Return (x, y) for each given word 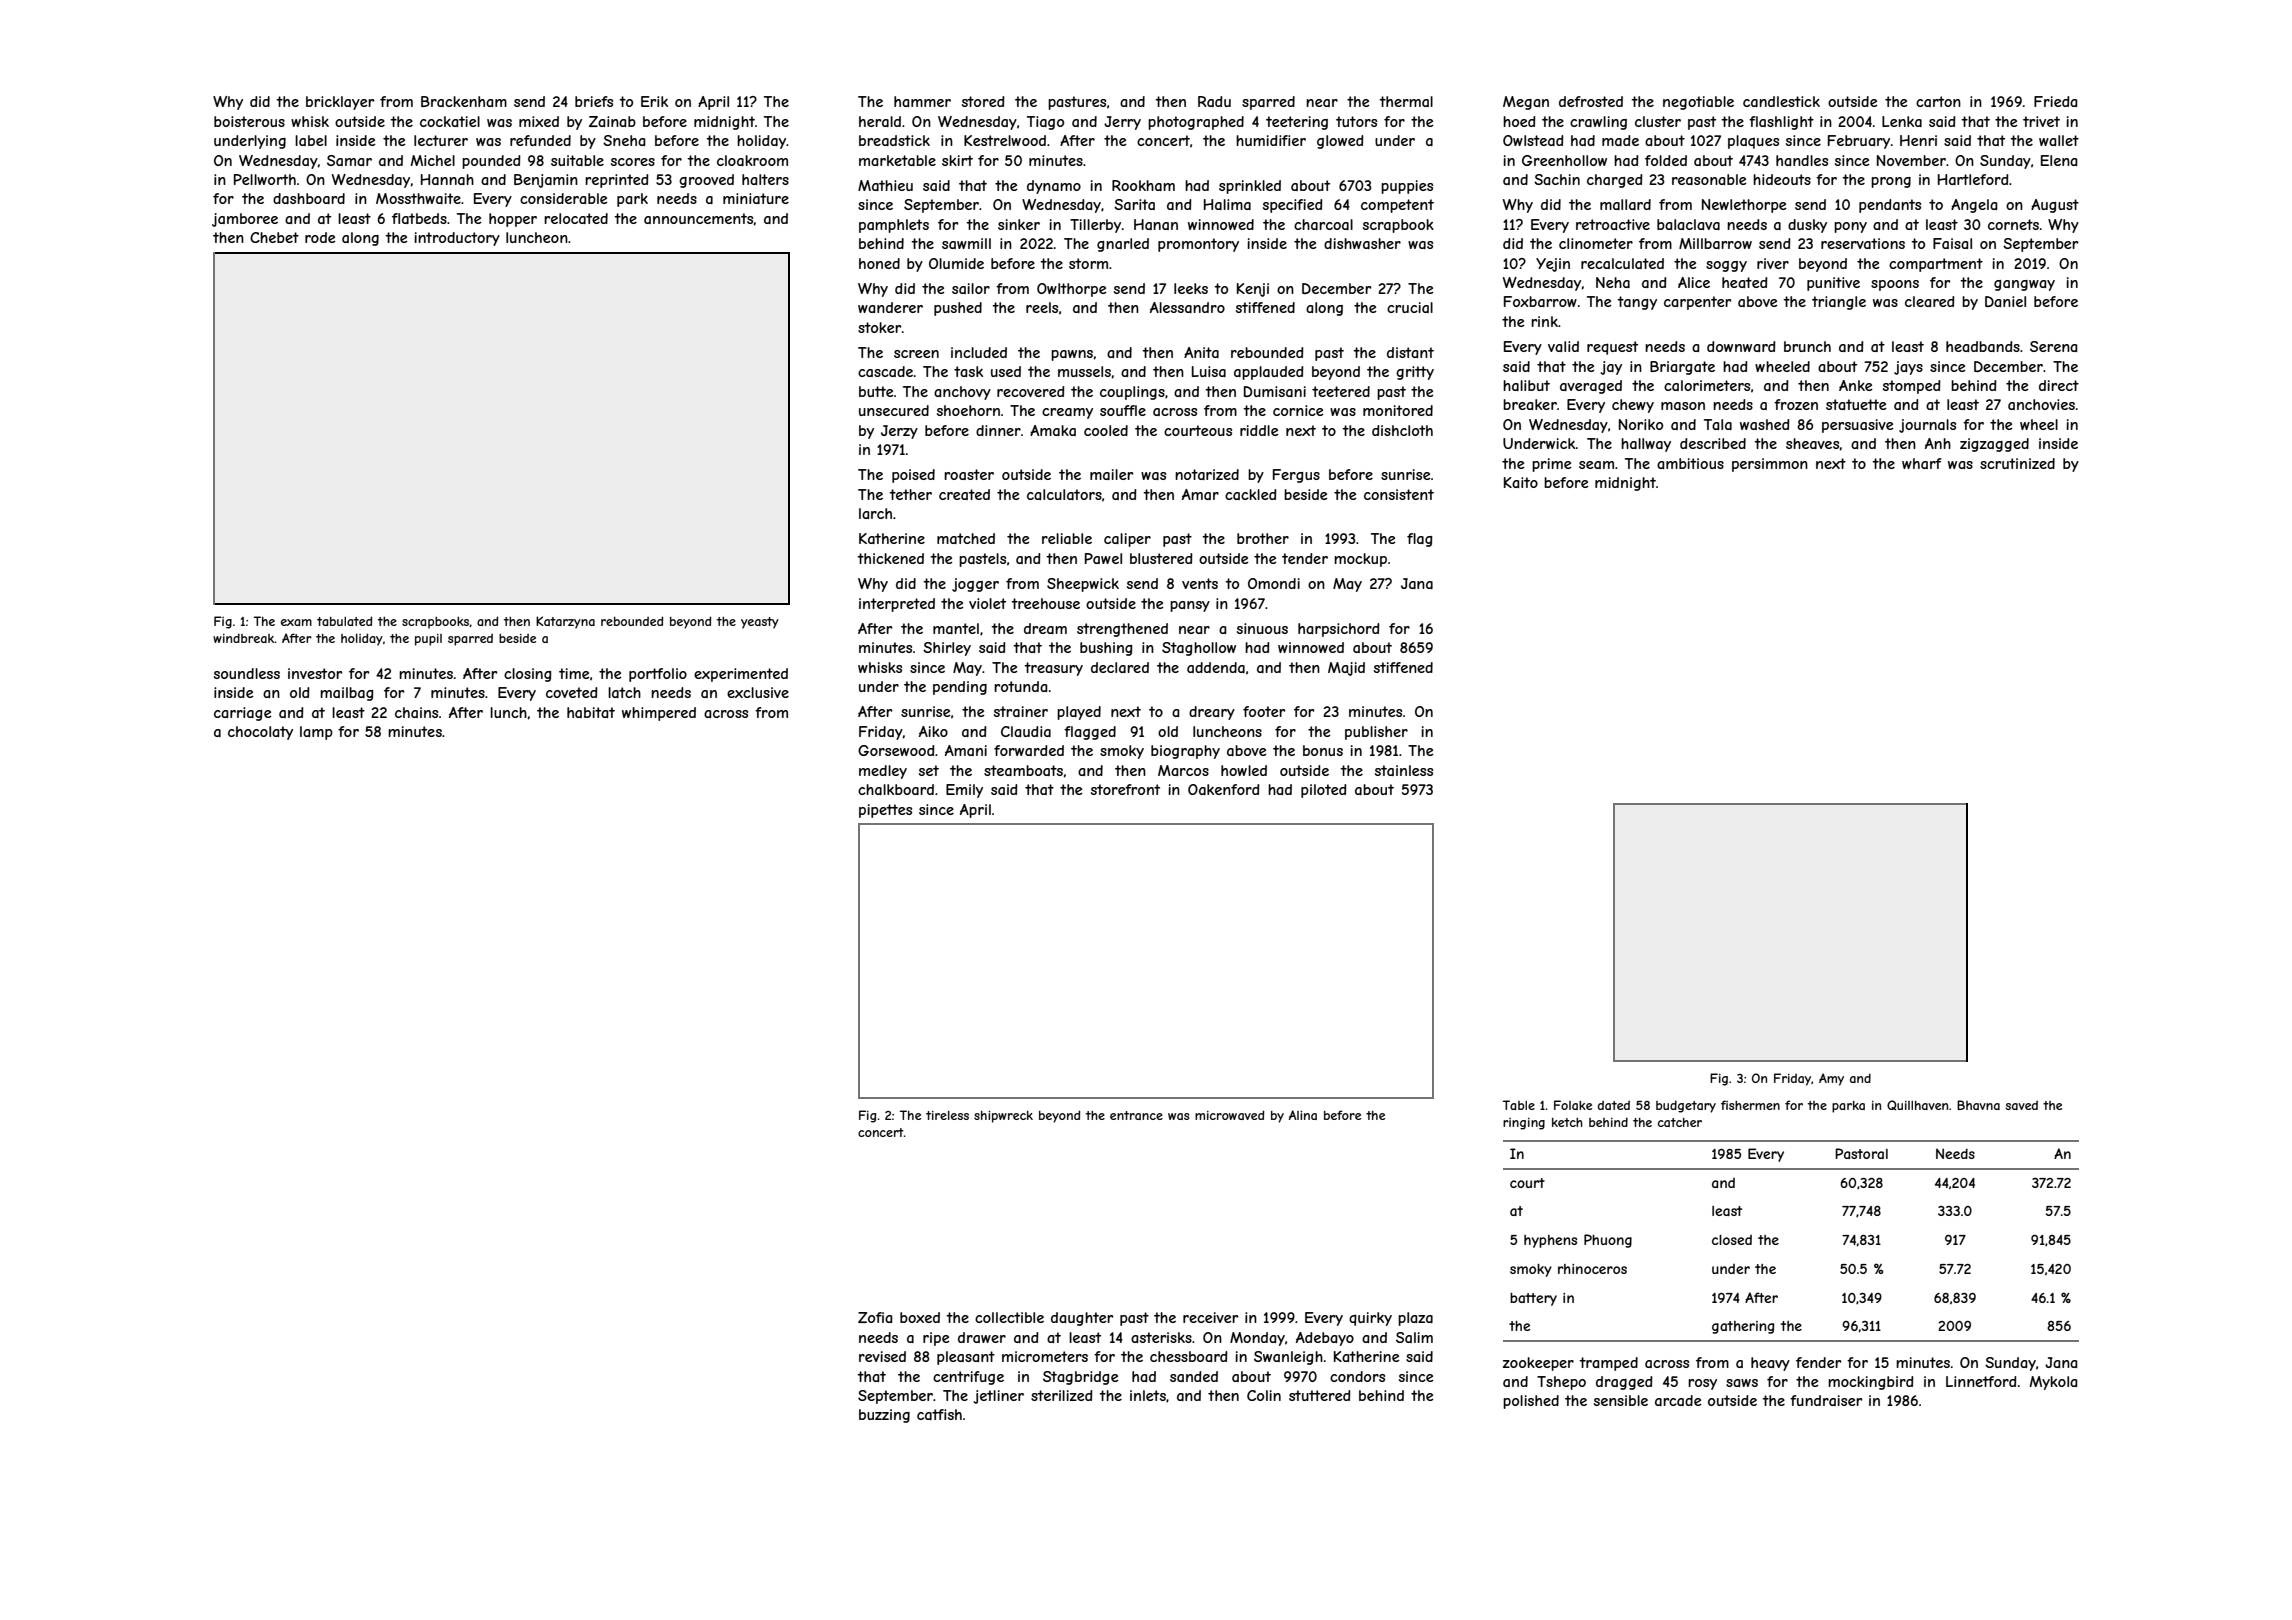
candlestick (1781, 101)
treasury (1053, 669)
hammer (922, 101)
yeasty (760, 623)
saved (2021, 1105)
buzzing (884, 1416)
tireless (947, 1115)
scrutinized (2017, 463)
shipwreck (1003, 1117)
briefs (594, 101)
